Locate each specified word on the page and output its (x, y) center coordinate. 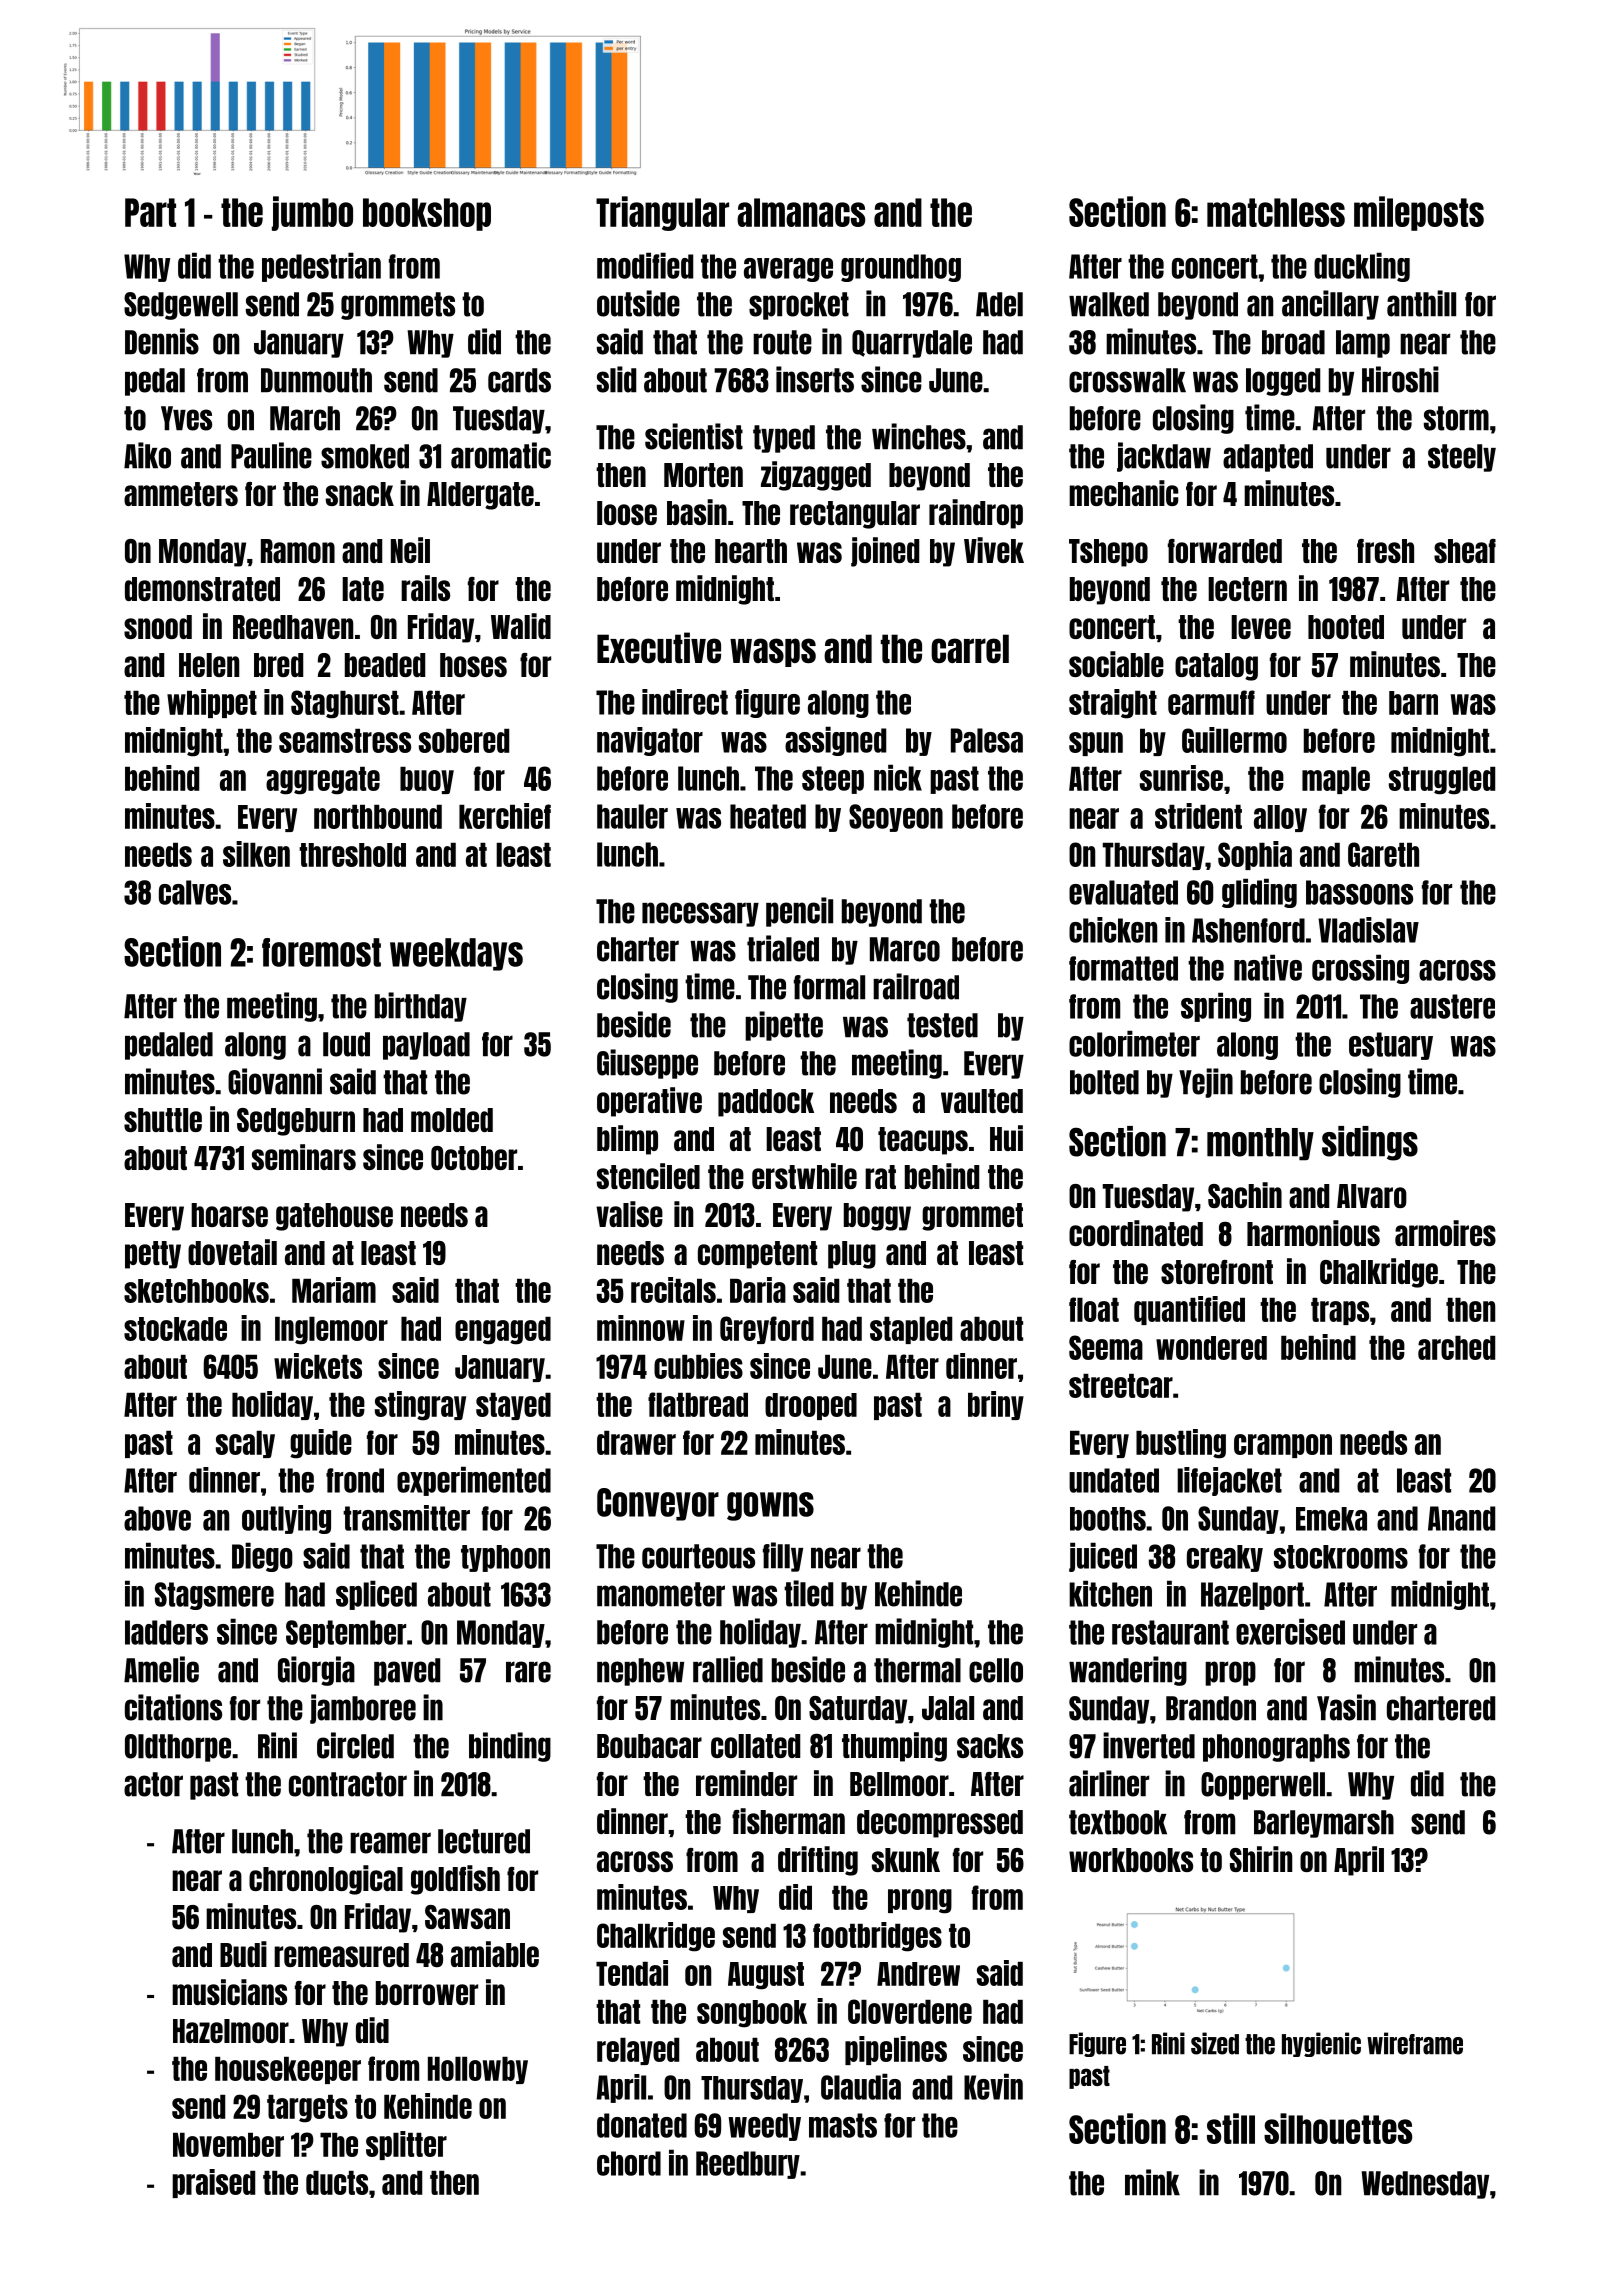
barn (1413, 703)
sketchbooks (196, 1291)
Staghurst (345, 704)
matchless (1276, 212)
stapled (911, 1330)
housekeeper (288, 2070)
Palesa (987, 740)
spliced (376, 1595)
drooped (811, 1406)
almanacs (801, 212)
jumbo (312, 213)
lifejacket (1229, 1481)
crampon (1283, 1446)
